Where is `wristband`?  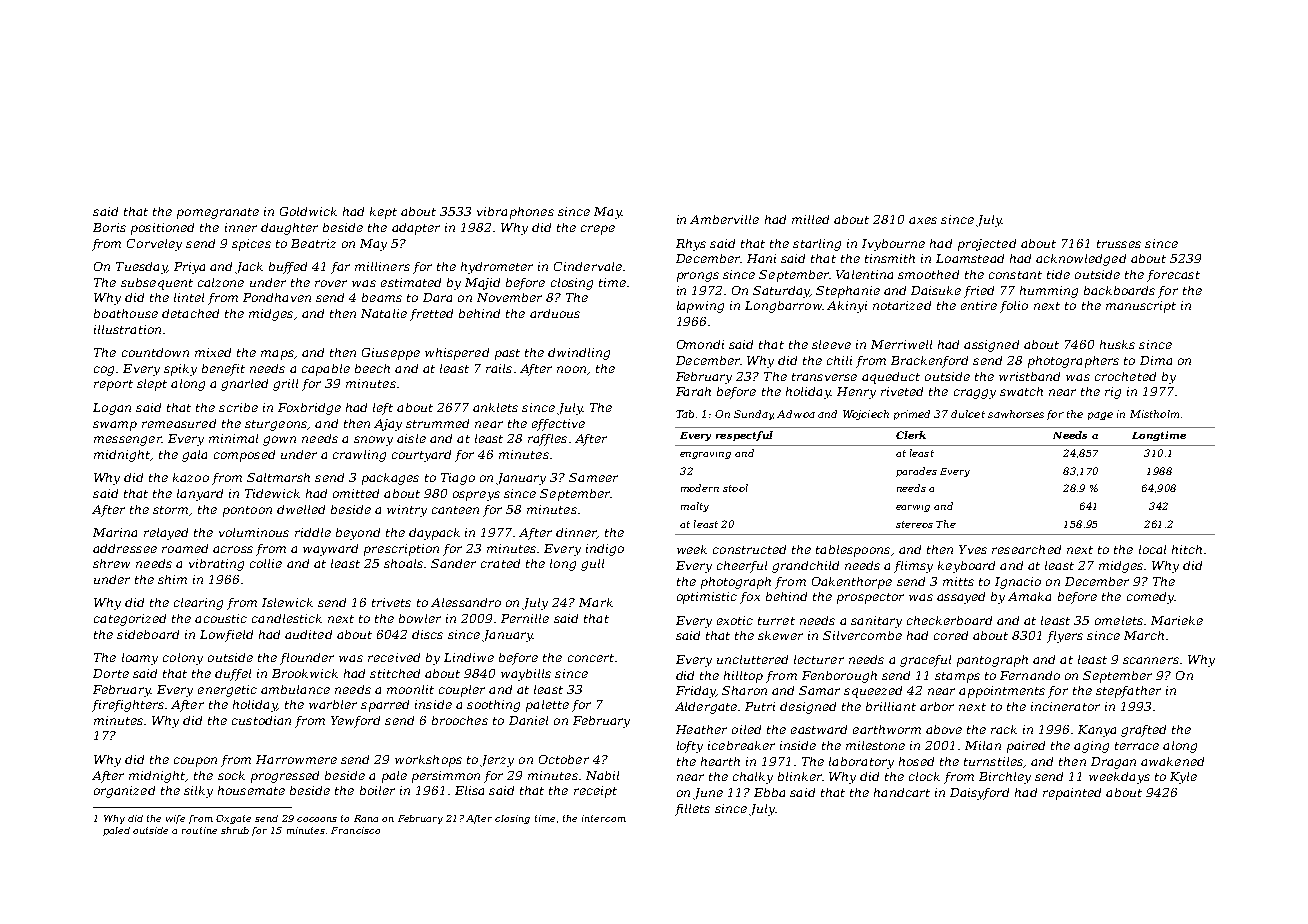
wristband is located at coordinates (1029, 376).
